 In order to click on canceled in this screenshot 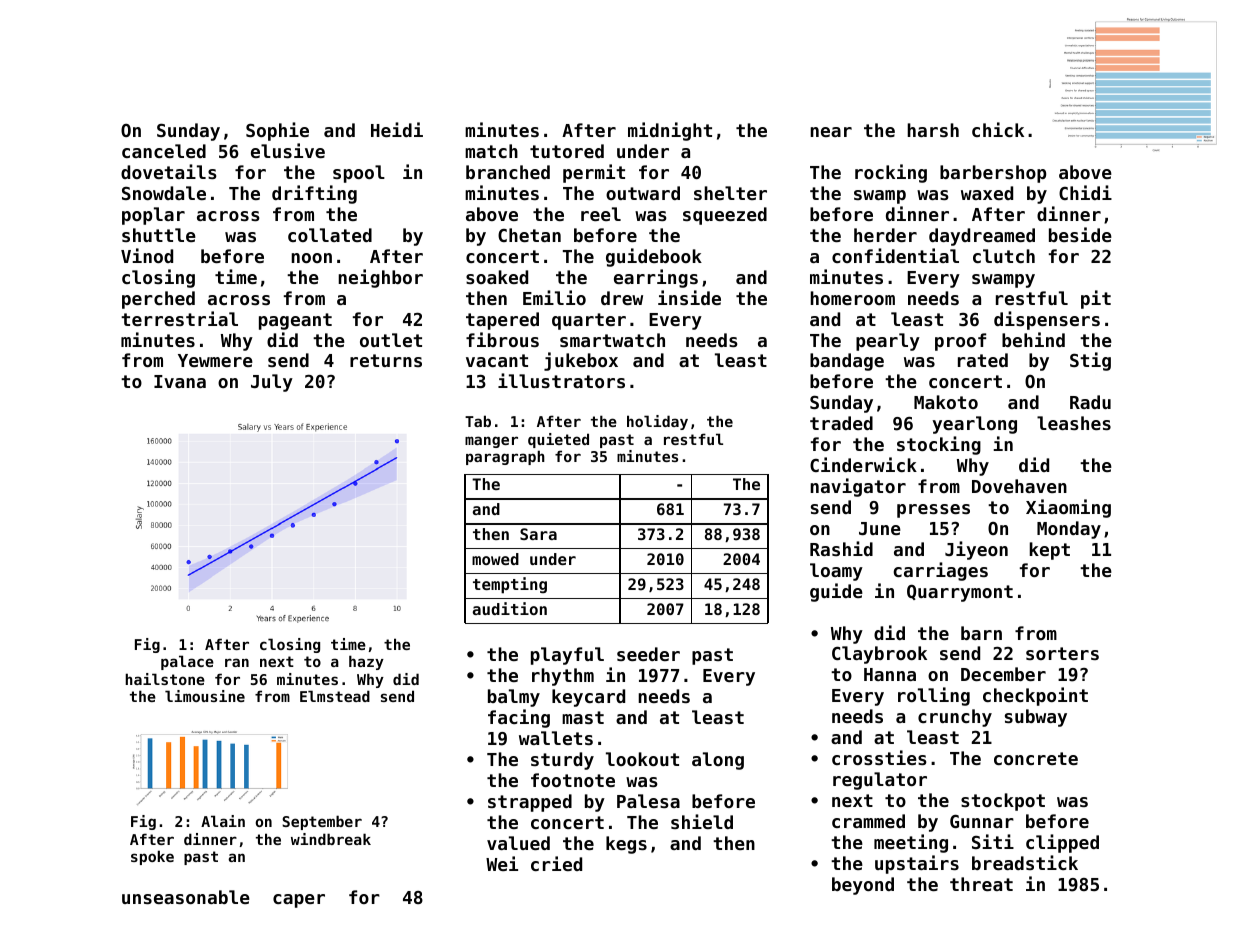, I will do `click(164, 151)`.
